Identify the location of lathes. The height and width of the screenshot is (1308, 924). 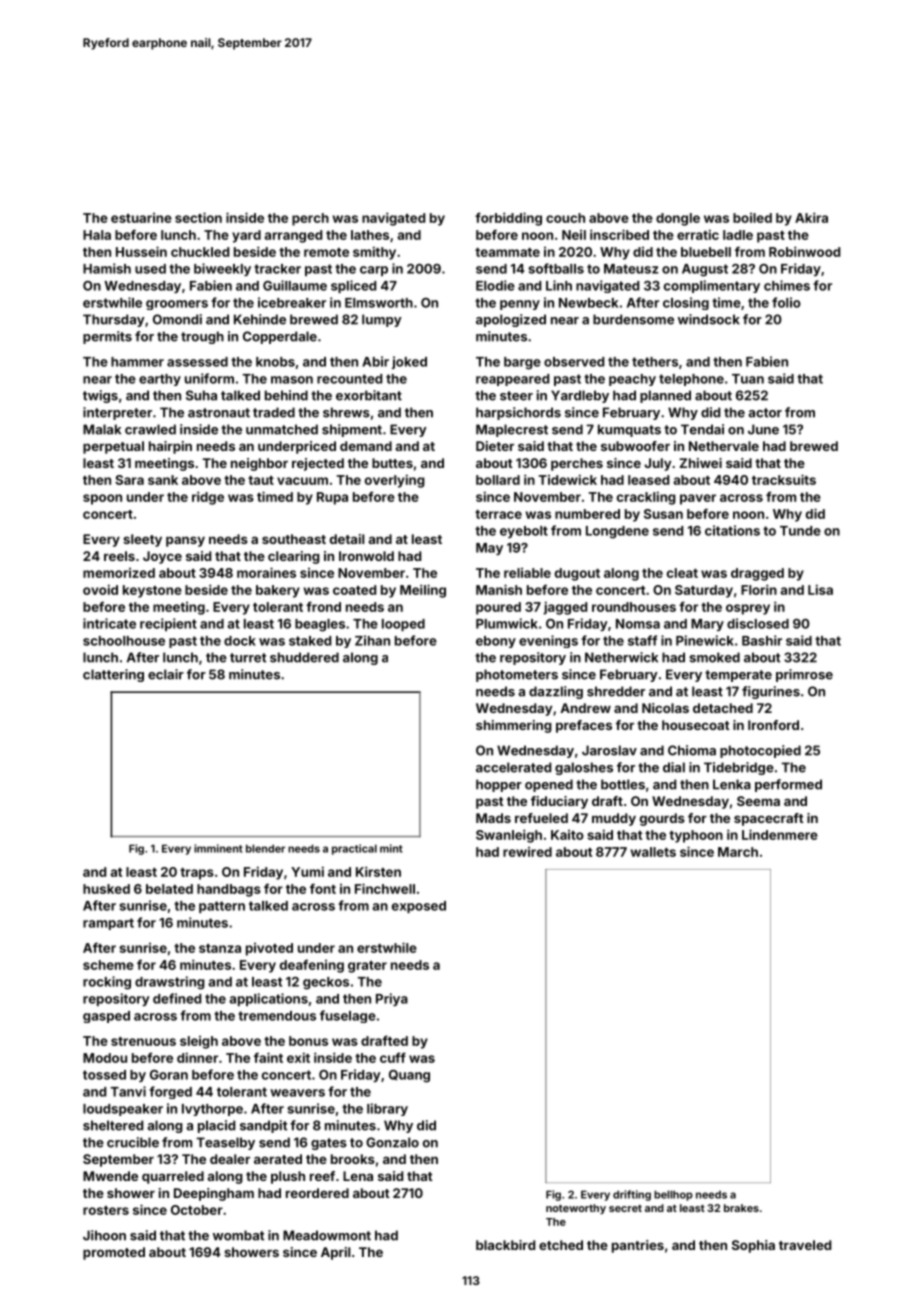
(370, 235).
